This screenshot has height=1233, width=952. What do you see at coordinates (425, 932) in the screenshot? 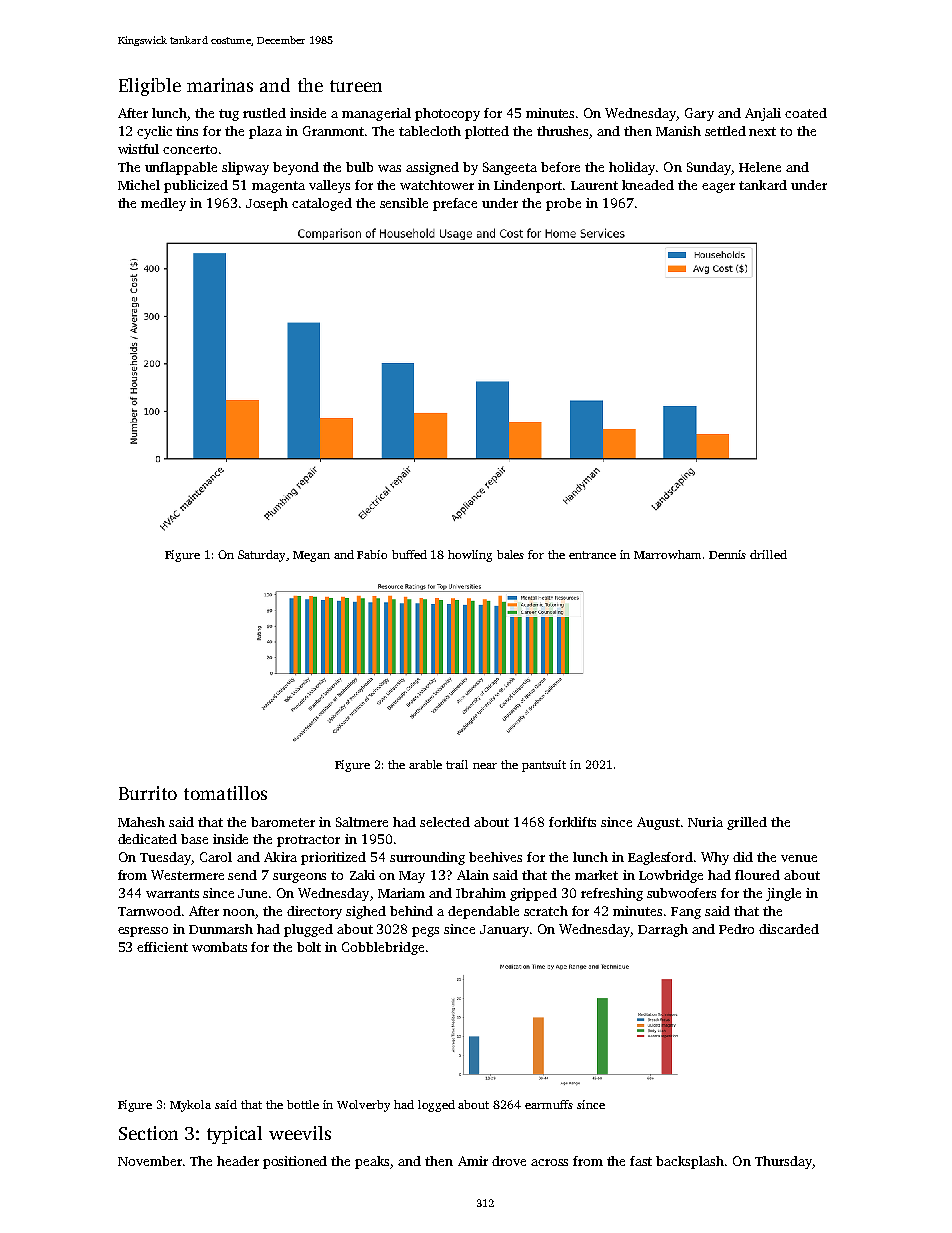
I see `pegs` at bounding box center [425, 932].
